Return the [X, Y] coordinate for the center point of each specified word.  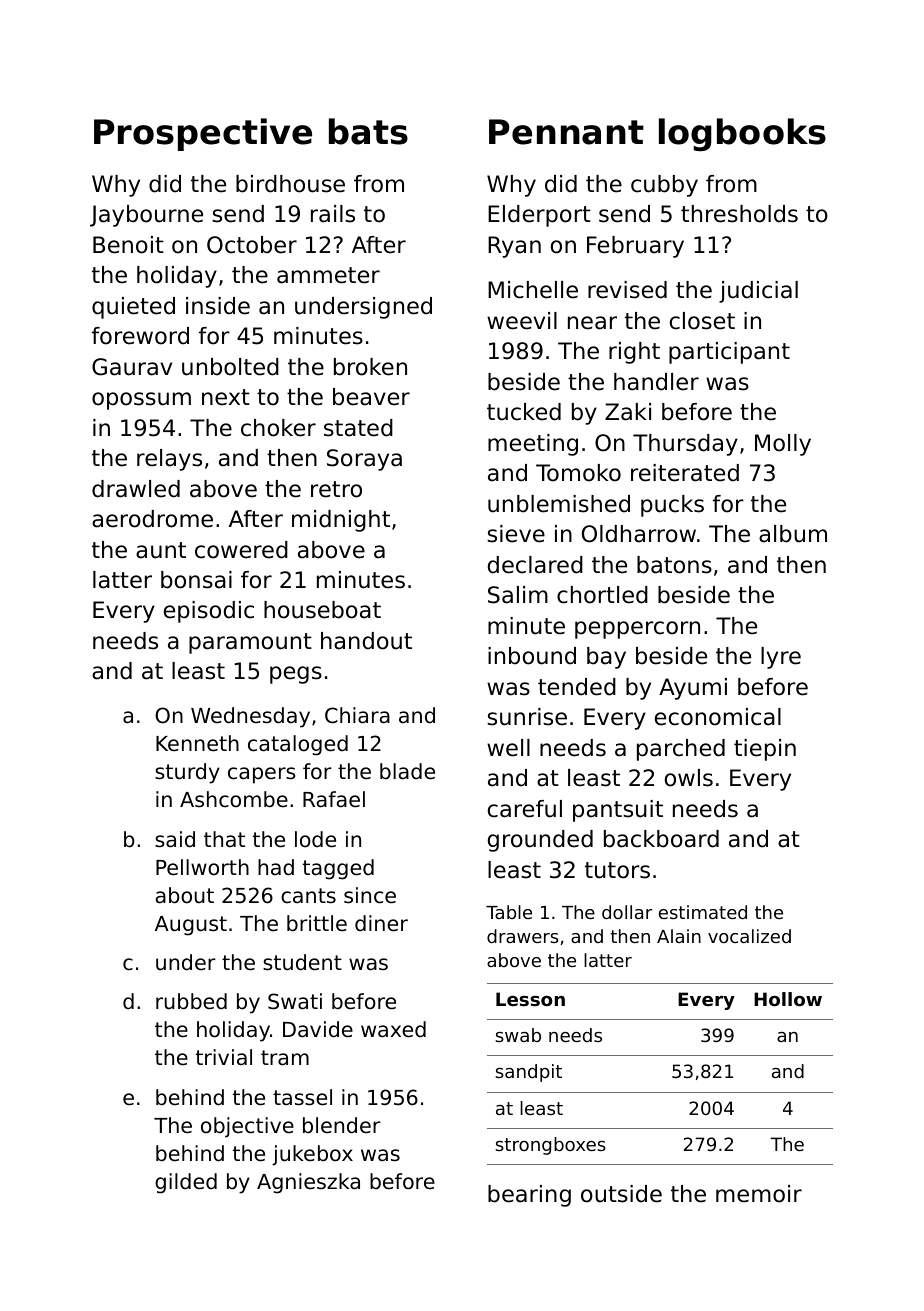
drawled [136, 489]
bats [368, 131]
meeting [533, 445]
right [634, 353]
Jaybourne [146, 216]
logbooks [742, 135]
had [276, 867]
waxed [393, 1029]
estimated [703, 912]
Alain [679, 936]
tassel [302, 1097]
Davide [318, 1029]
